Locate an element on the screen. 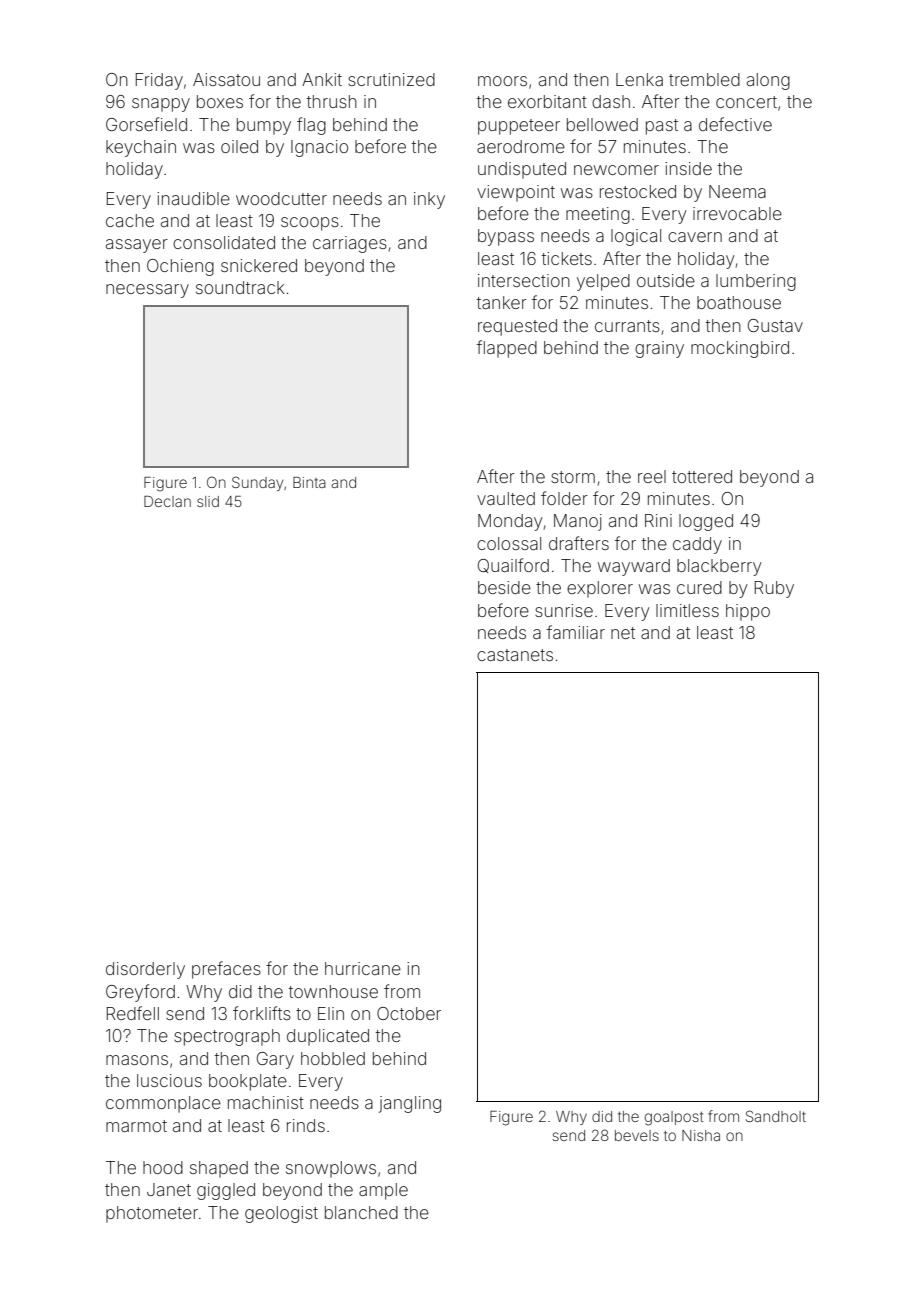 The image size is (924, 1308). disorderly is located at coordinates (145, 970).
